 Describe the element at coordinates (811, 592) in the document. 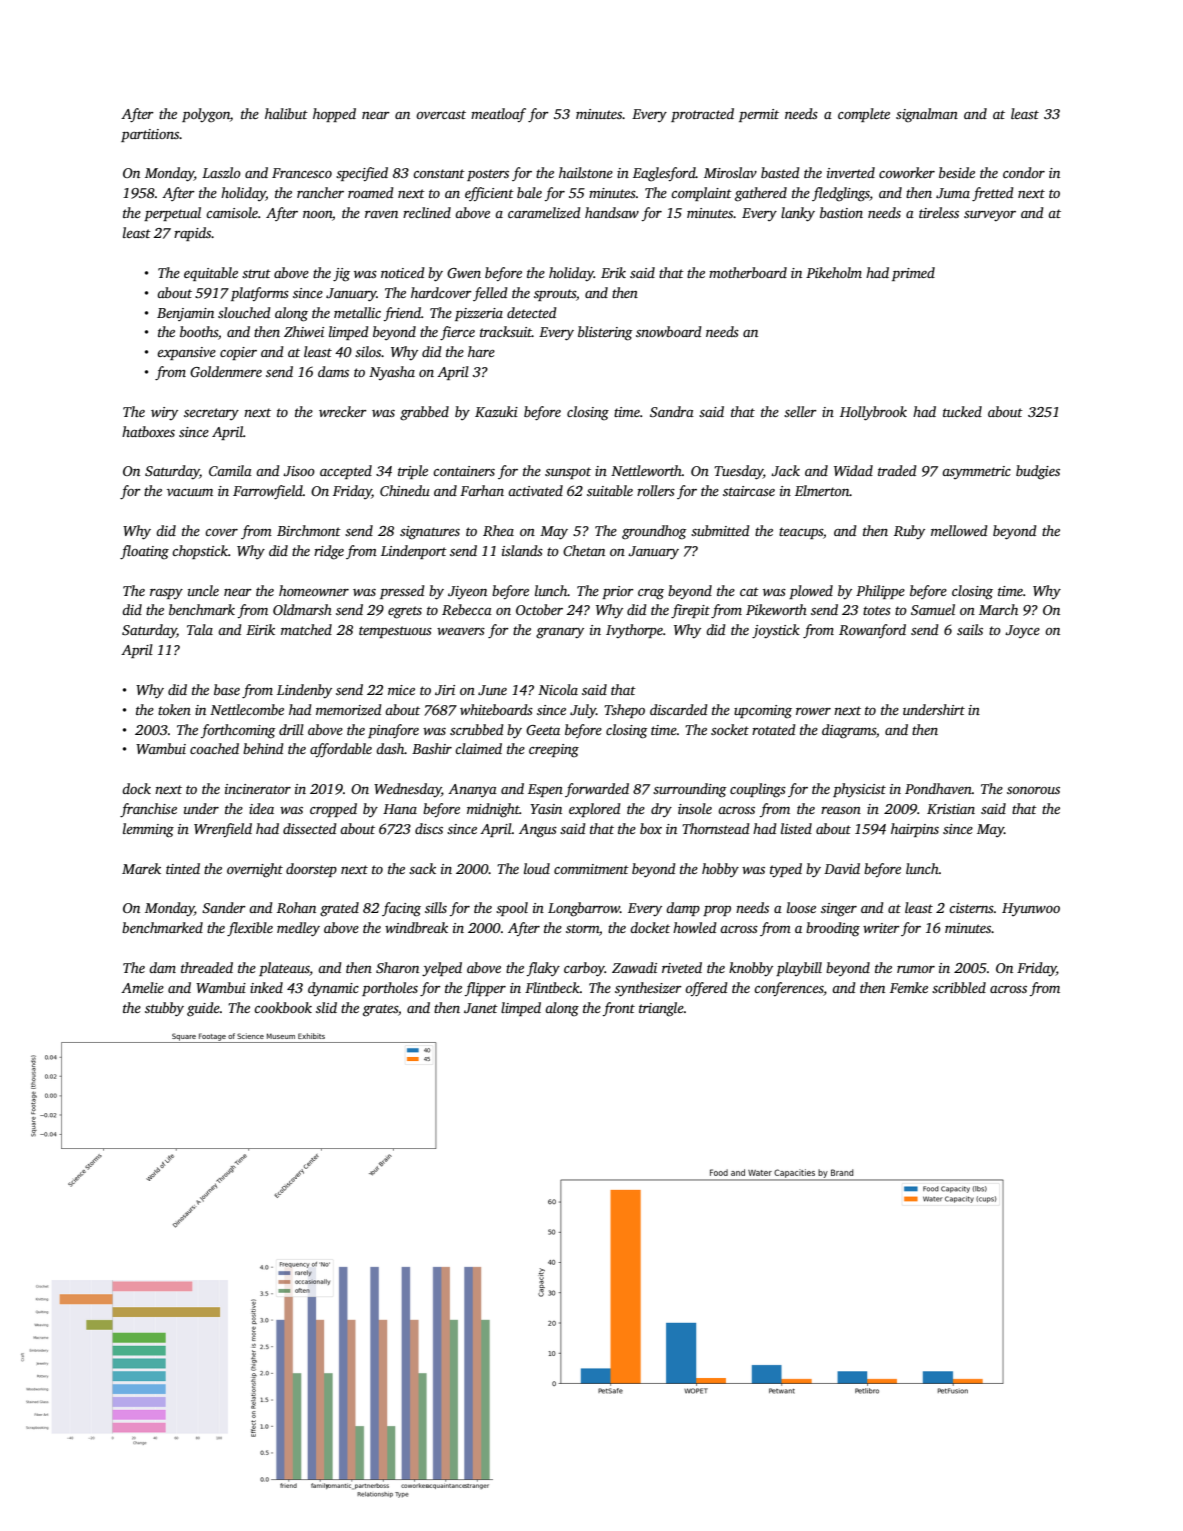

I see `plowed` at that location.
